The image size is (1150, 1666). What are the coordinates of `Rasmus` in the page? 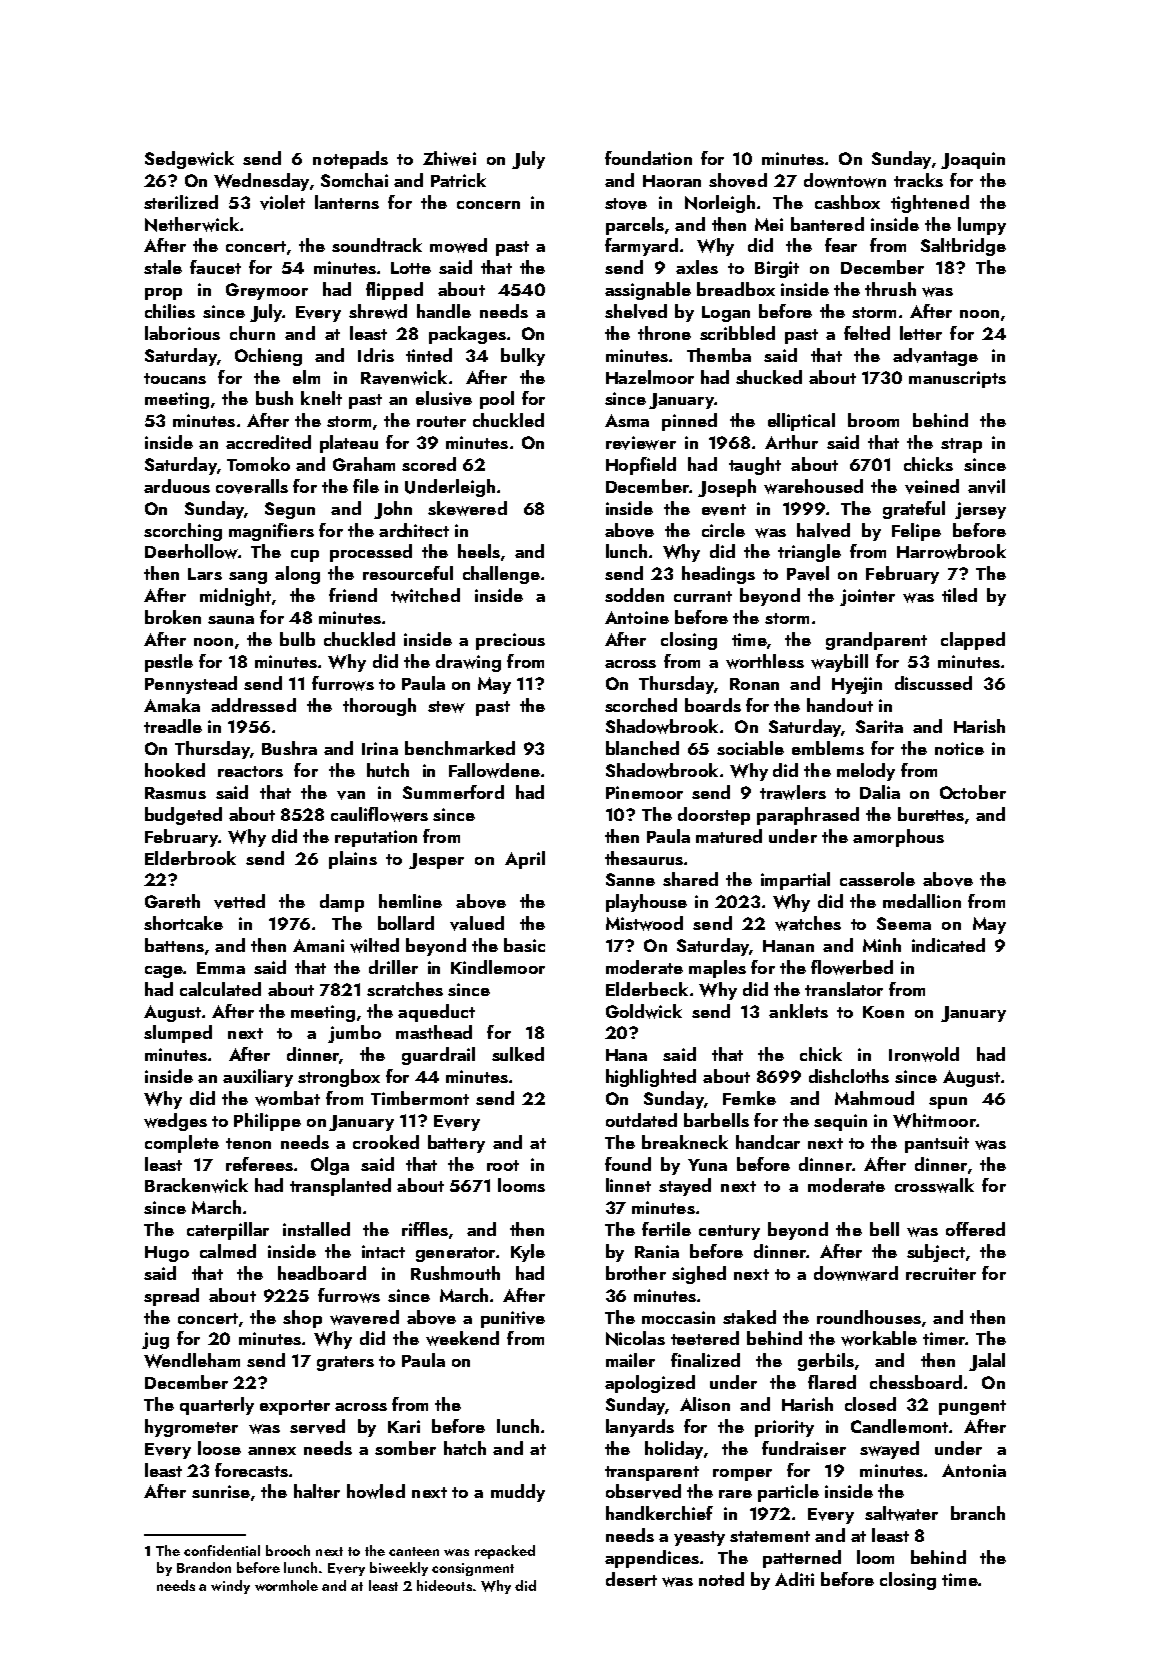 It's located at (175, 793).
